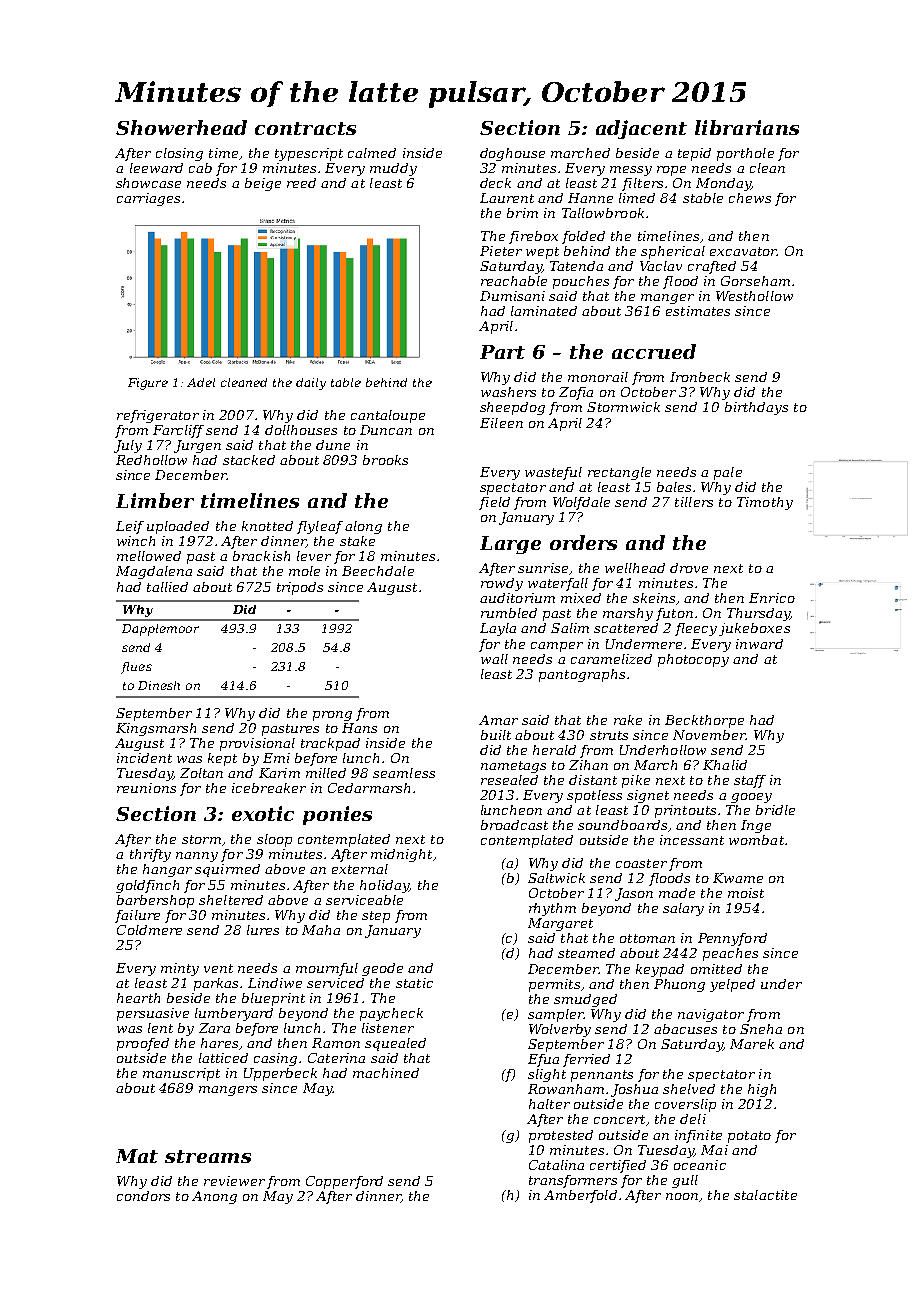 This screenshot has width=924, height=1308. I want to click on Amberfold, so click(580, 1196).
